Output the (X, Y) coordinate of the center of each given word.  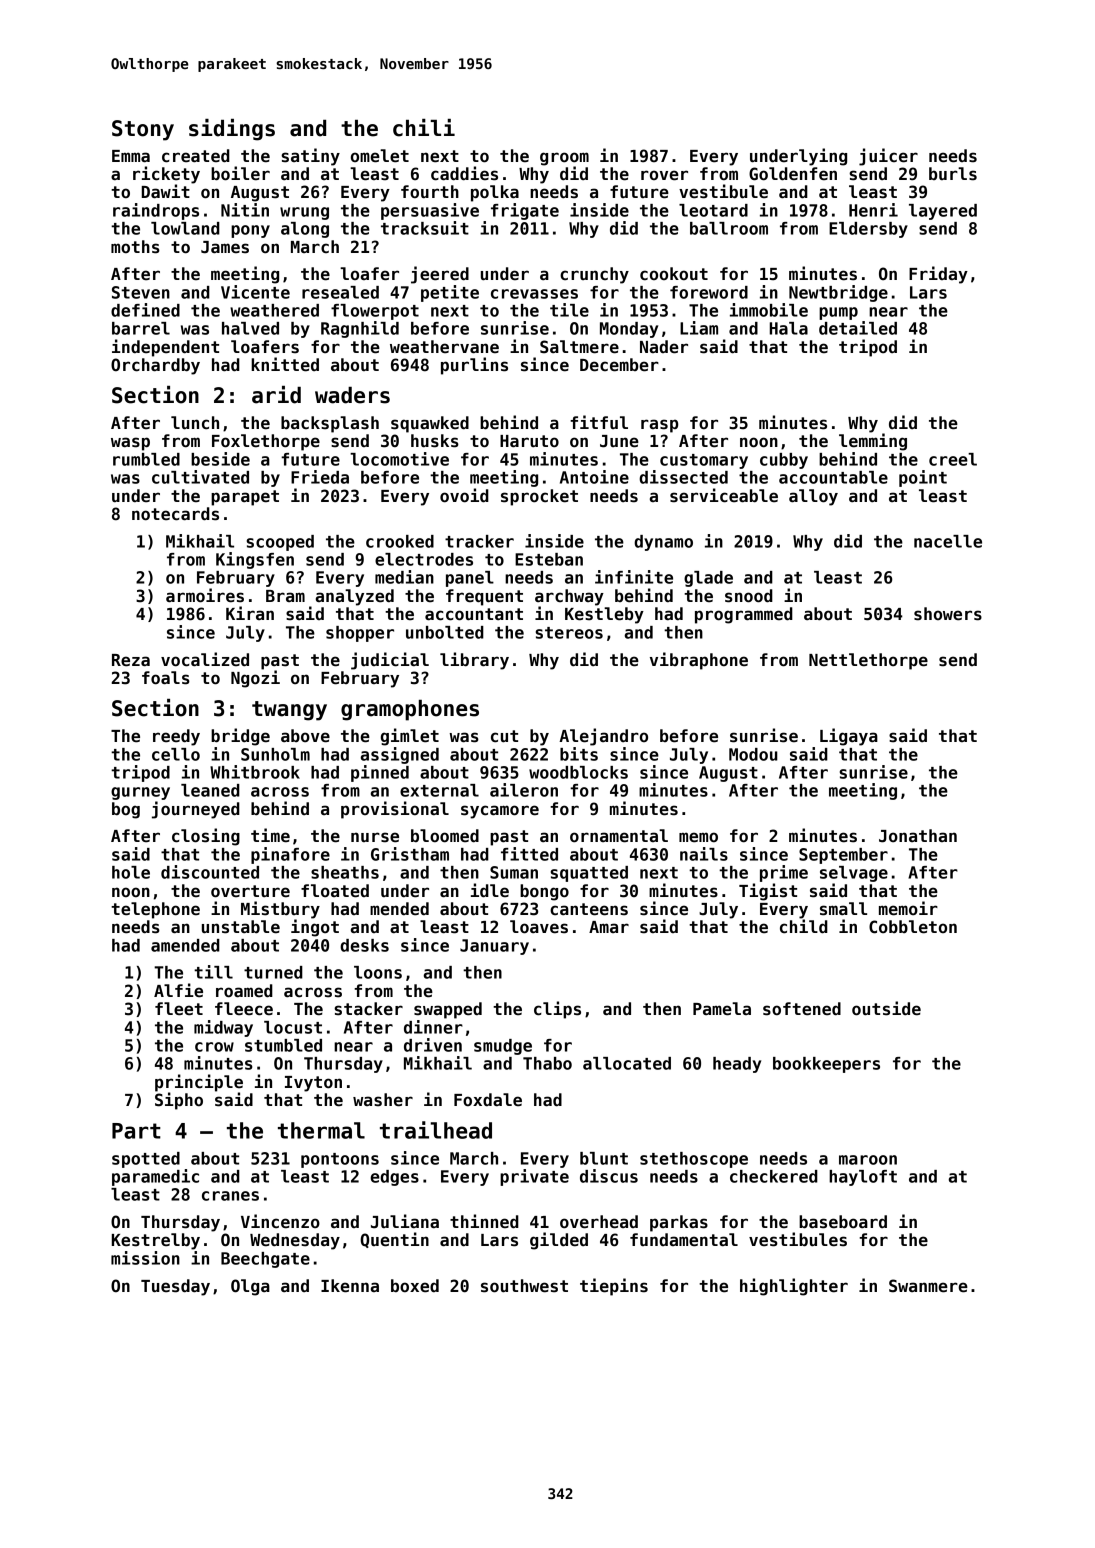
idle (490, 890)
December (619, 365)
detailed (858, 328)
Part (136, 1131)
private (534, 1177)
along (305, 230)
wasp (130, 444)
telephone (155, 910)
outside (886, 1008)
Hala (789, 328)
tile (569, 310)
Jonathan (918, 836)
